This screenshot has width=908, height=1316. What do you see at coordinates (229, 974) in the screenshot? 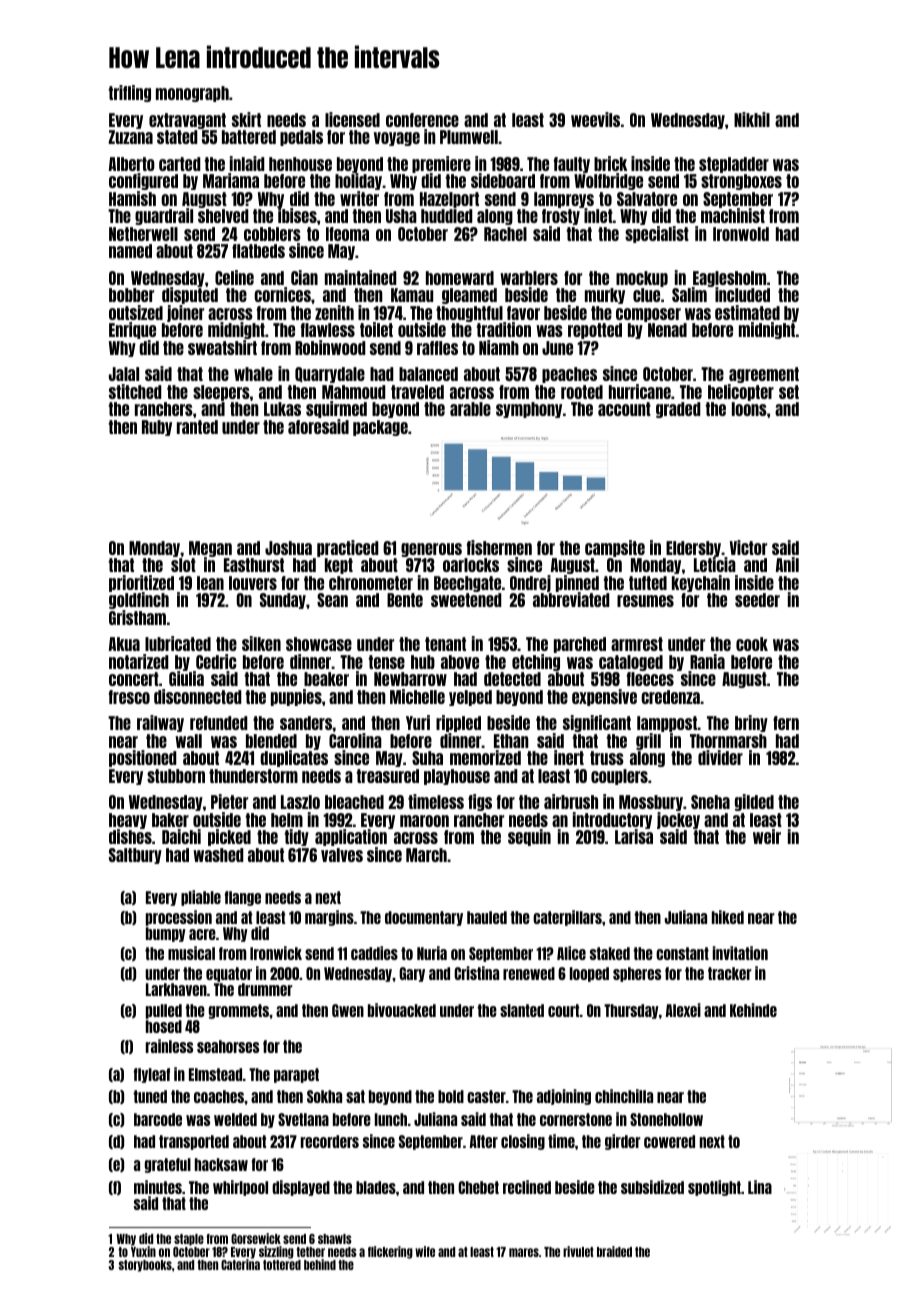
I see `equator` at bounding box center [229, 974].
